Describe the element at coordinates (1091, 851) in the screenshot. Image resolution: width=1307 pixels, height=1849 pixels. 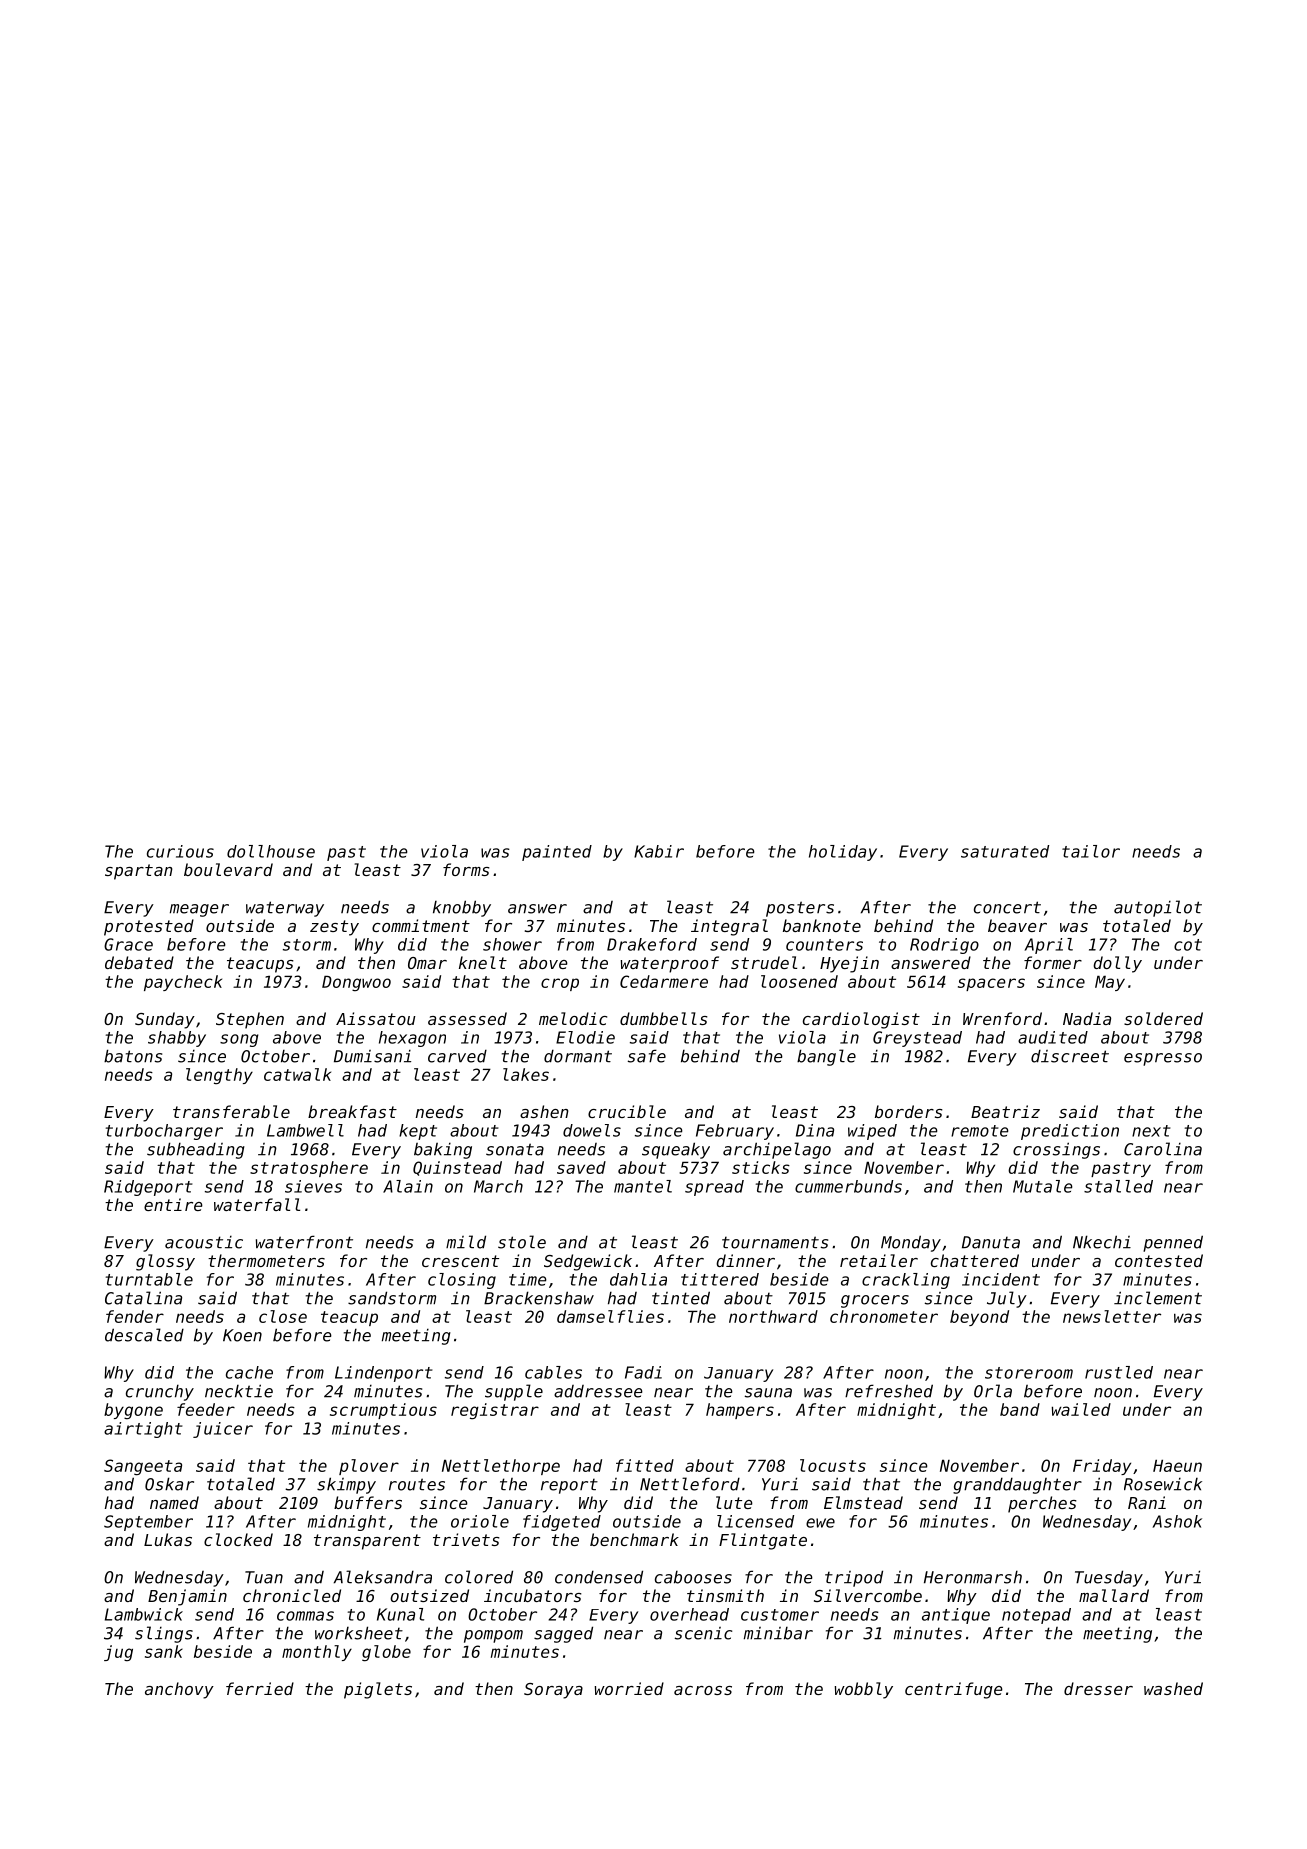
I see `tailor` at that location.
